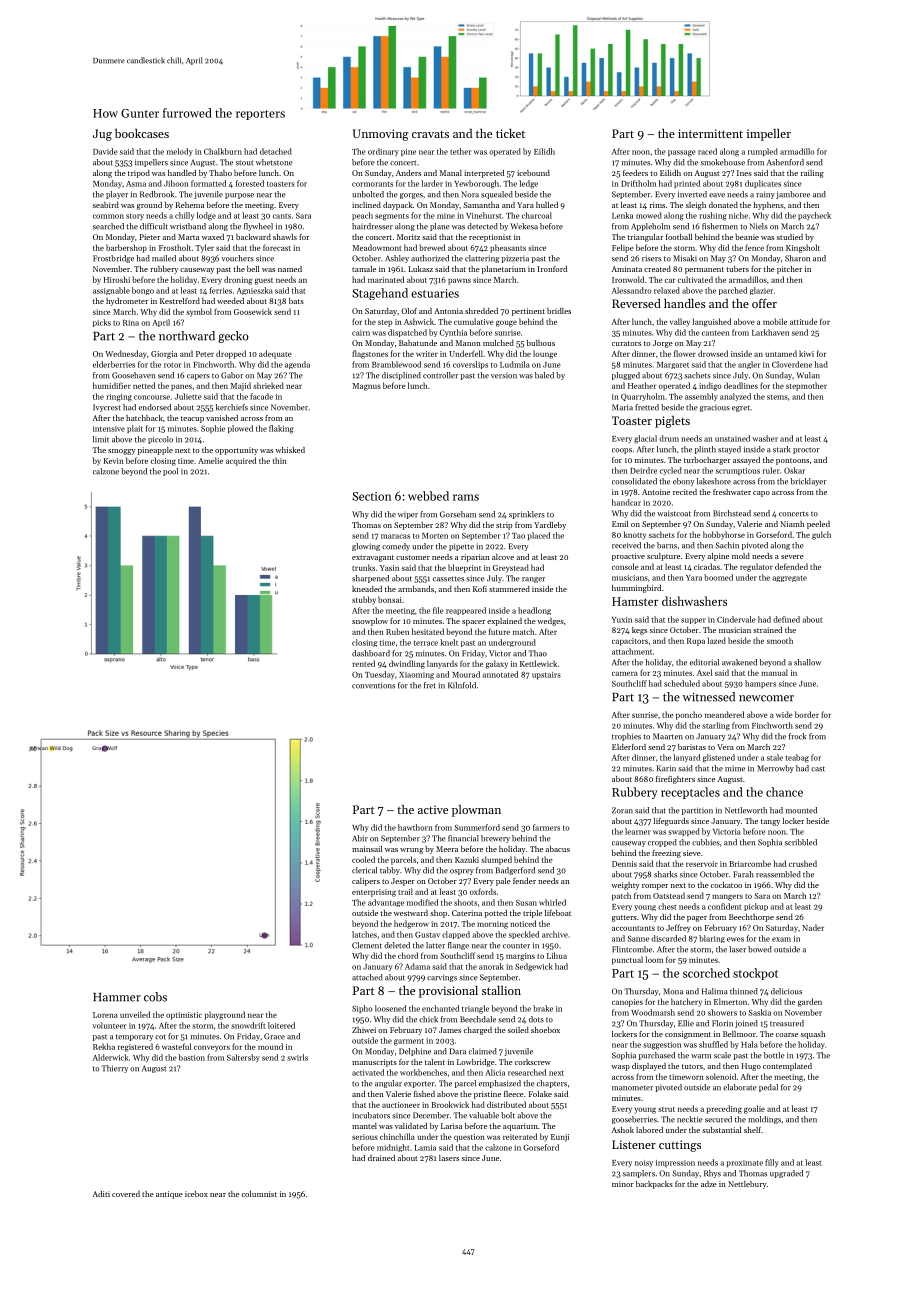 This screenshot has width=924, height=1308. Describe the element at coordinates (724, 714) in the screenshot. I see `meandered` at that location.
